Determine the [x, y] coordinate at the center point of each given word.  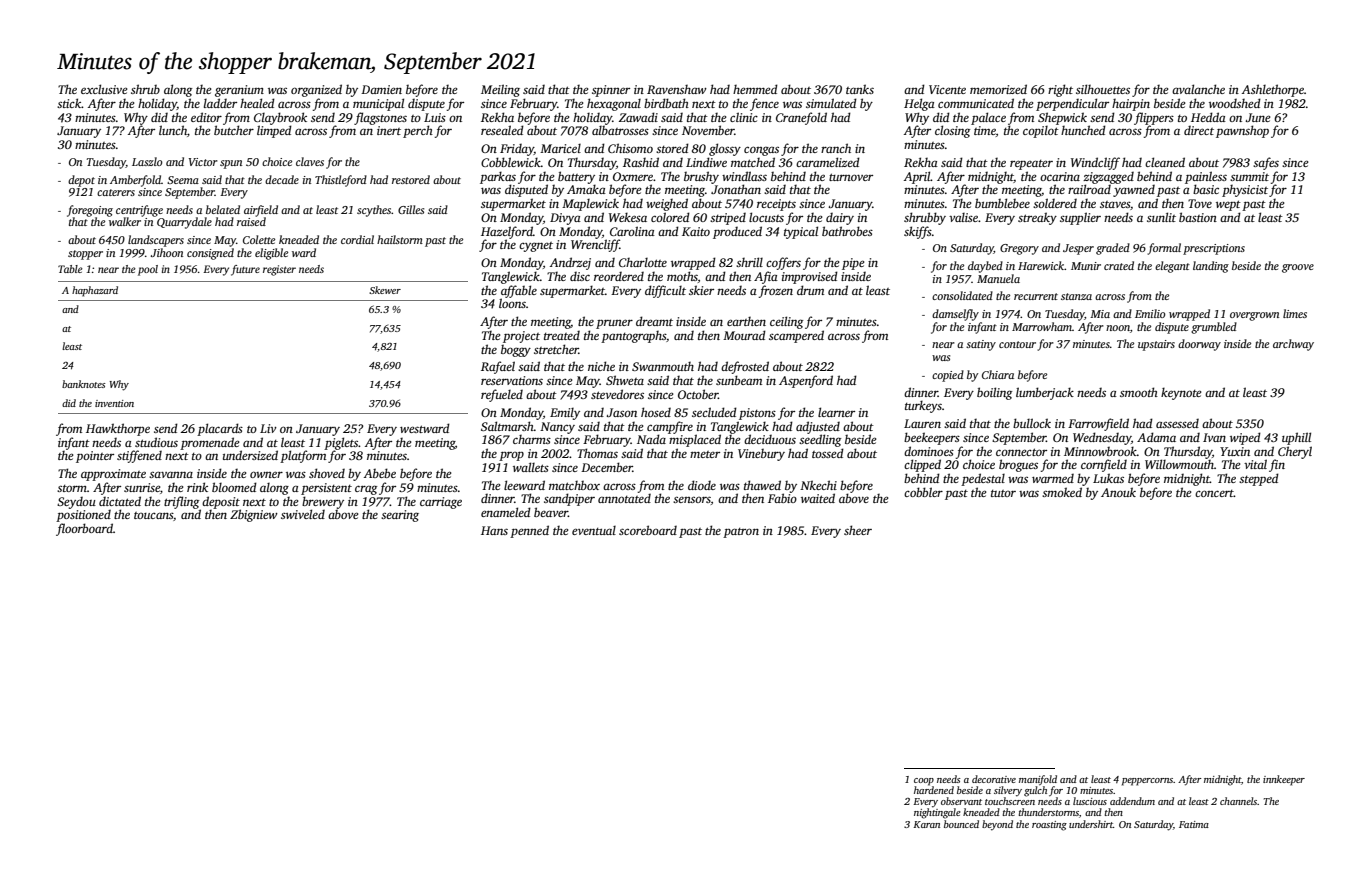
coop [924, 782]
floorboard [84, 529]
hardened [934, 790]
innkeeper [1284, 780]
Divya [565, 219]
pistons [757, 414]
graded [1113, 249]
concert [1214, 493]
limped [274, 131]
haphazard [95, 291]
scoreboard [648, 530]
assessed [1177, 423]
